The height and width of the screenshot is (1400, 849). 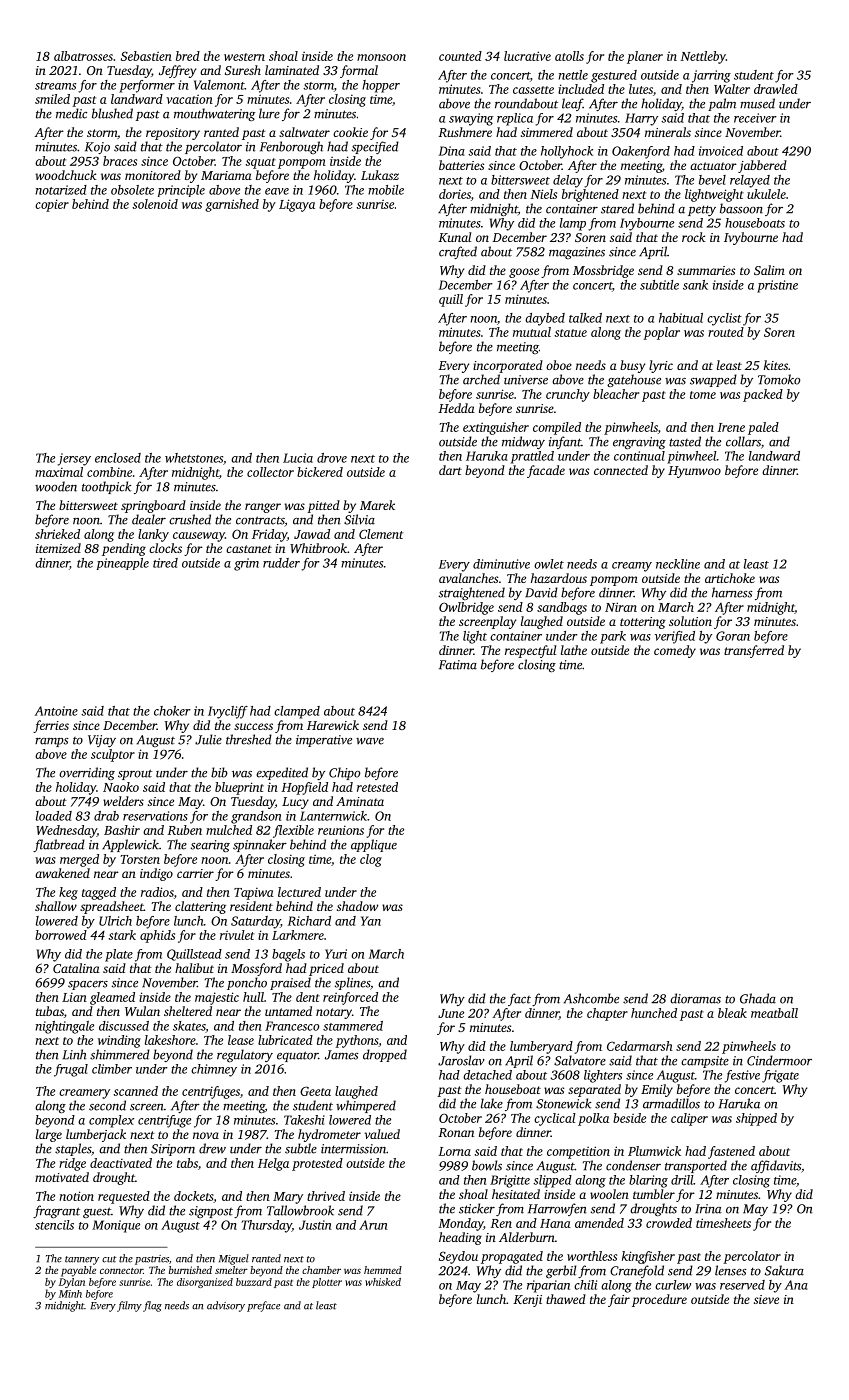 I want to click on artichoke, so click(x=730, y=578).
